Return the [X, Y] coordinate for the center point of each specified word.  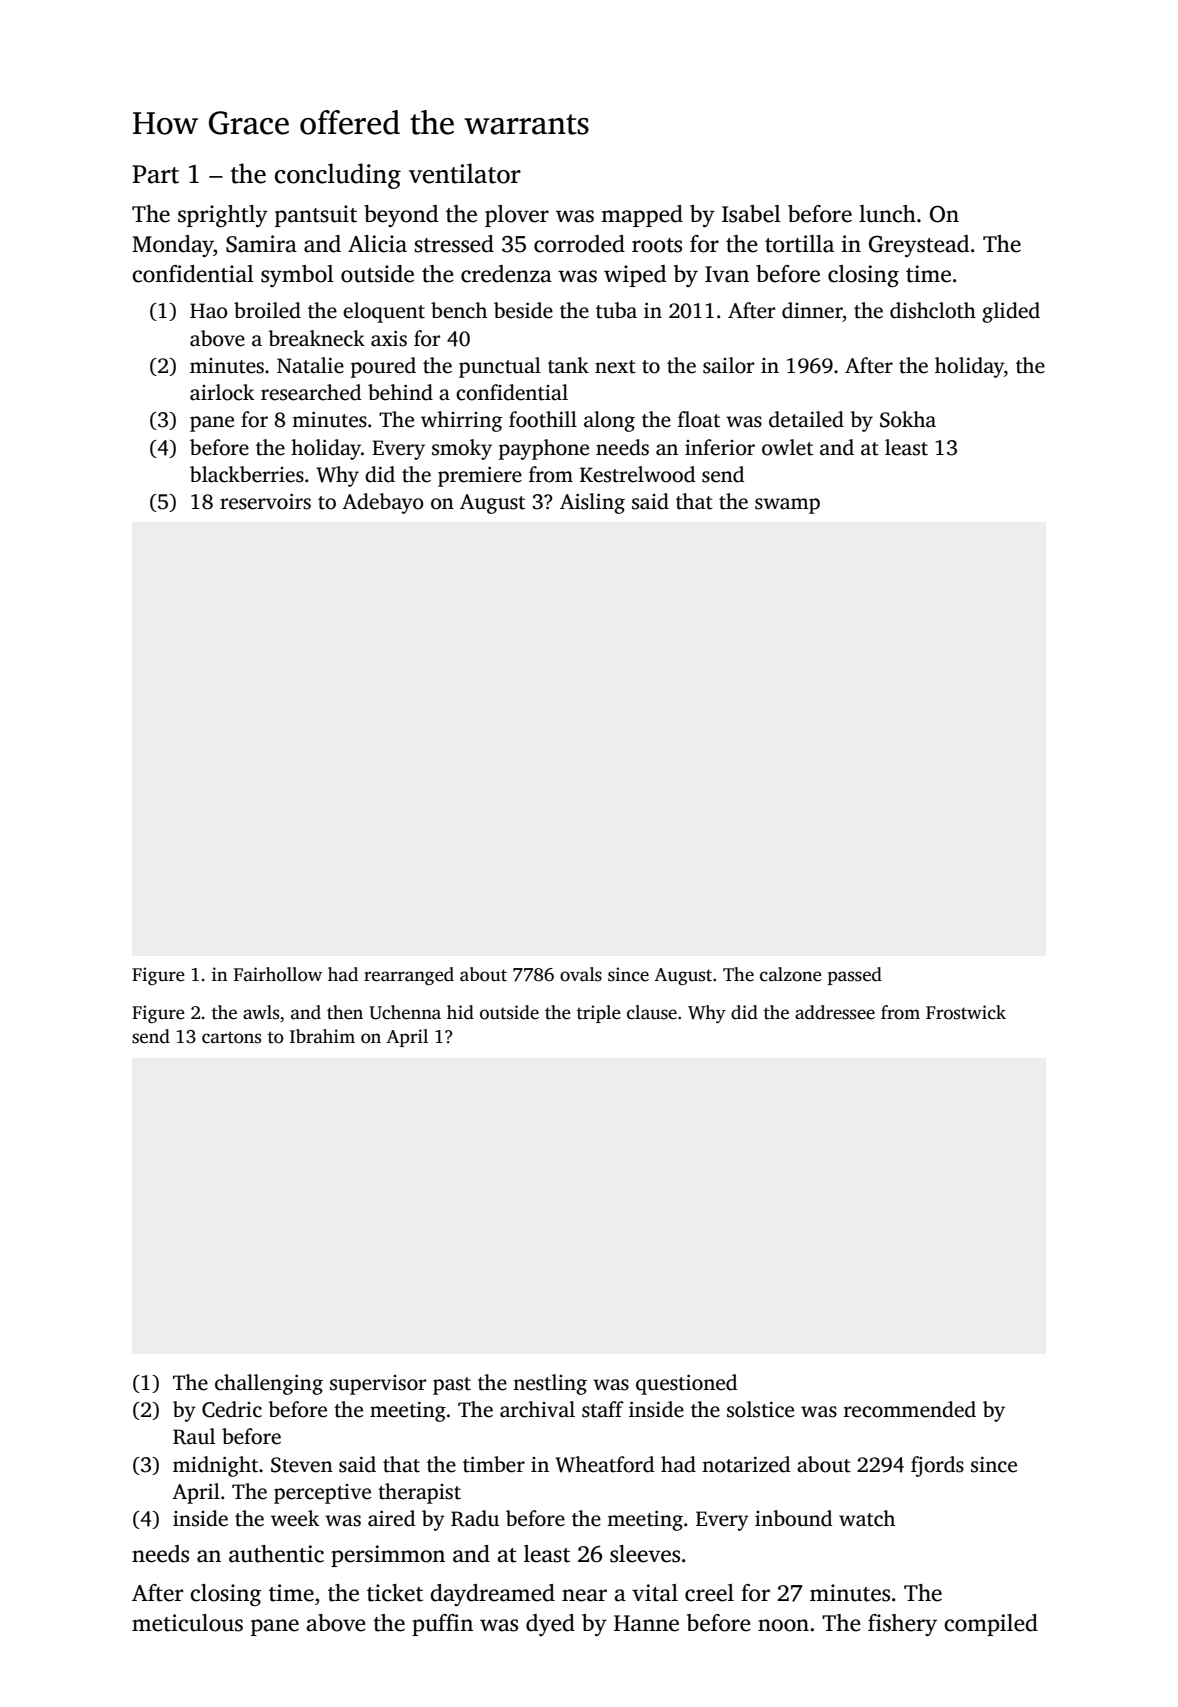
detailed [806, 419]
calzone [791, 974]
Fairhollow [278, 974]
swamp [787, 506]
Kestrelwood [637, 474]
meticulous [187, 1623]
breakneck [316, 338]
